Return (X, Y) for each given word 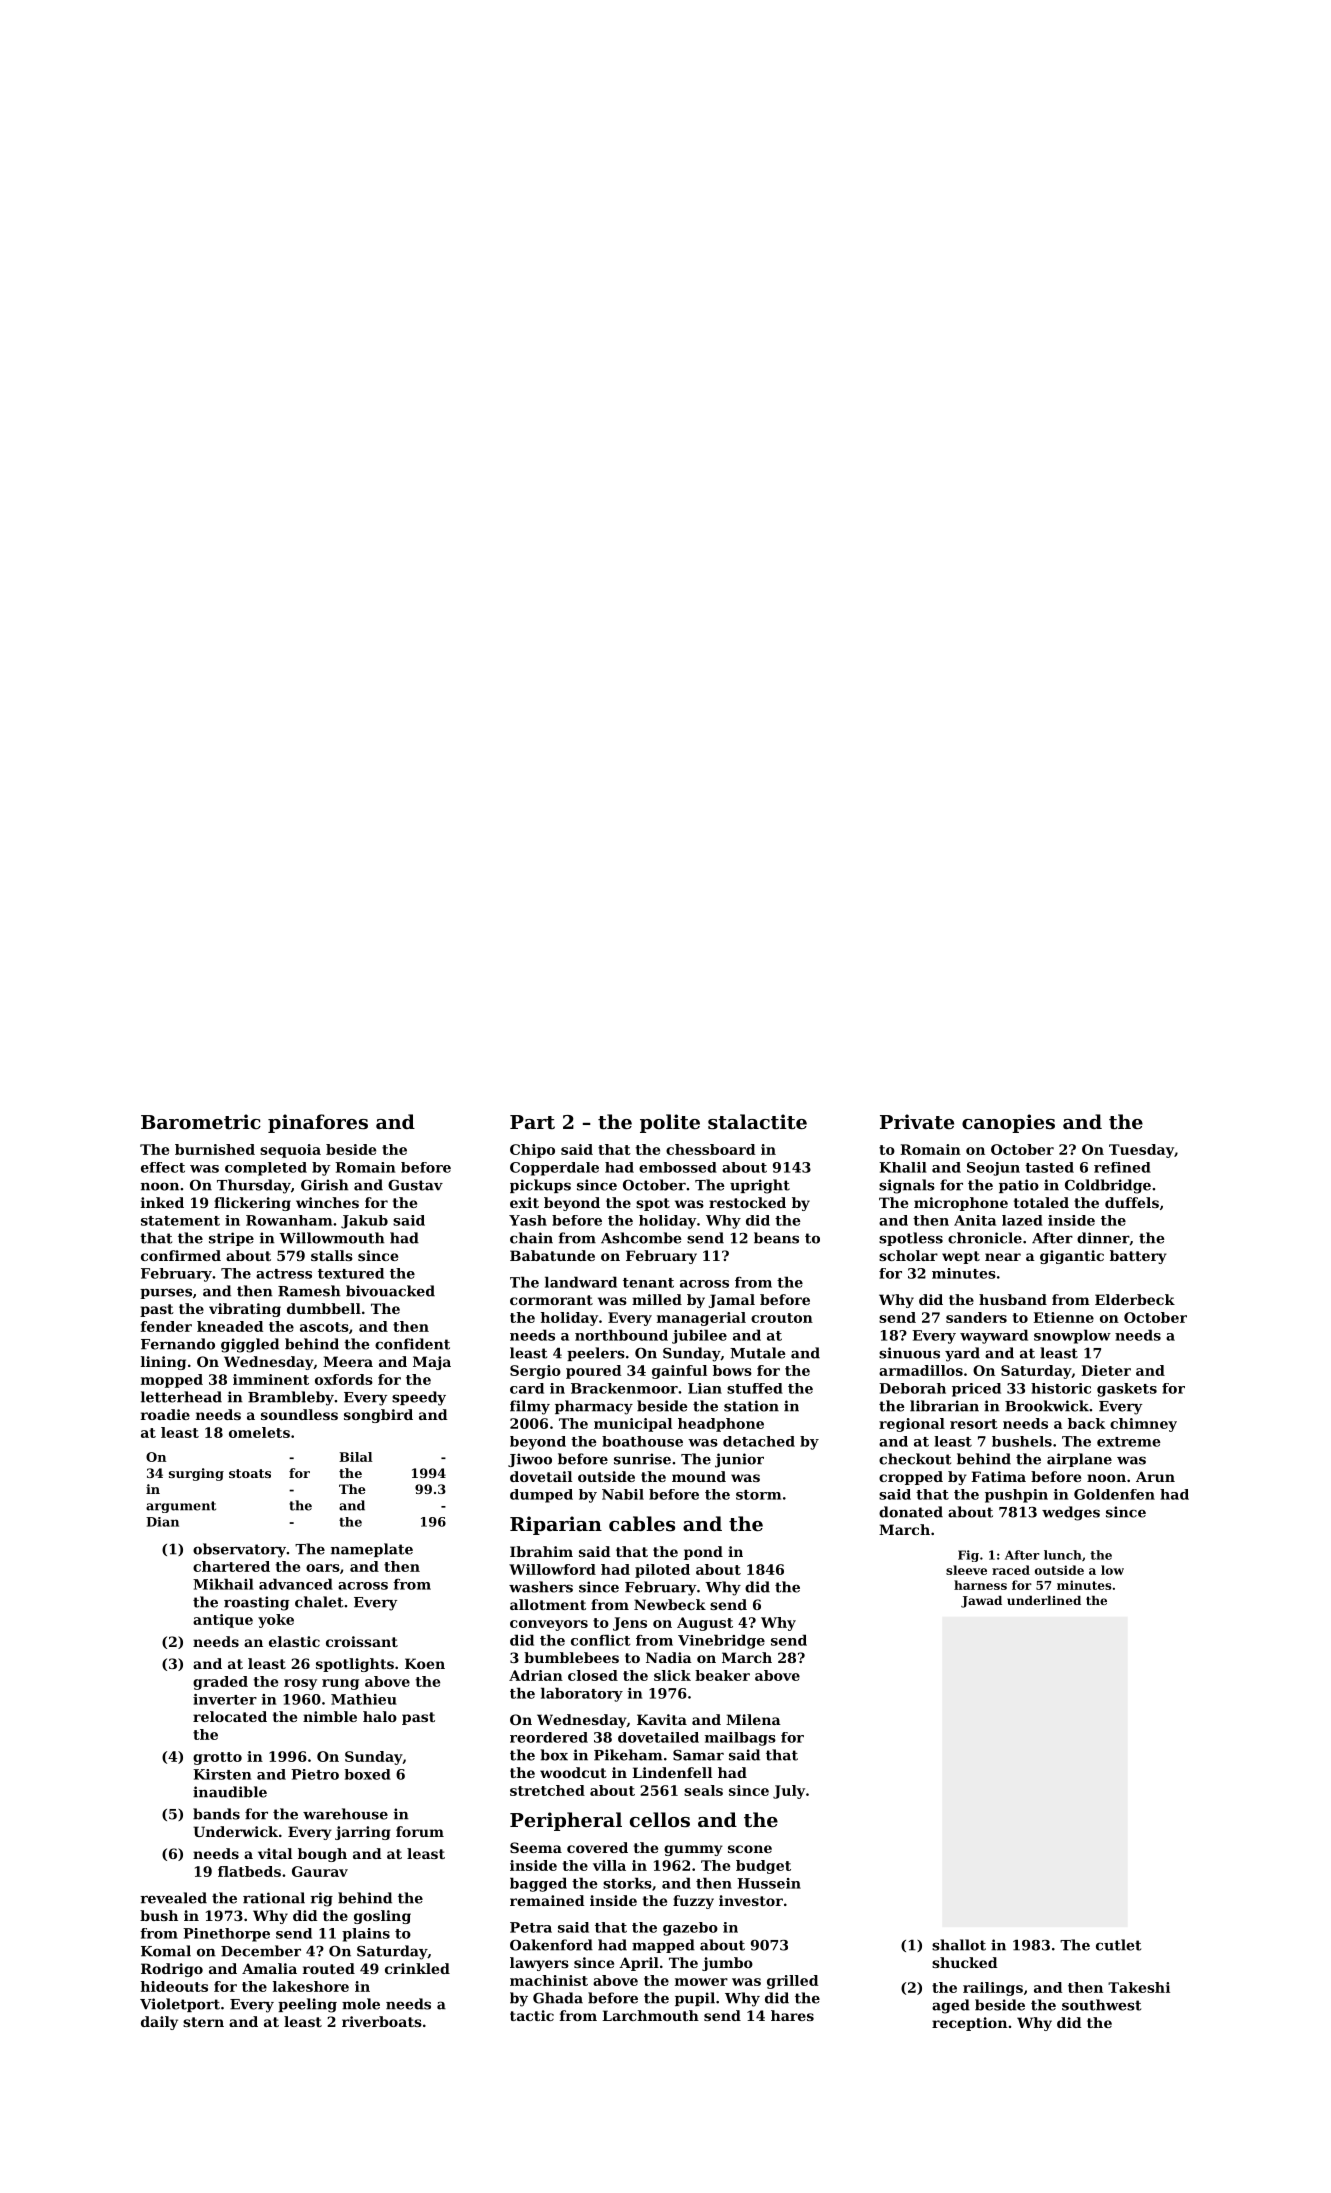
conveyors (549, 1625)
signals (907, 1186)
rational (274, 1898)
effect (163, 1167)
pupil (695, 1999)
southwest (1101, 2005)
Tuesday (1141, 1151)
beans (776, 1238)
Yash (528, 1220)
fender (166, 1326)
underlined (1044, 1600)
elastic (294, 1641)
